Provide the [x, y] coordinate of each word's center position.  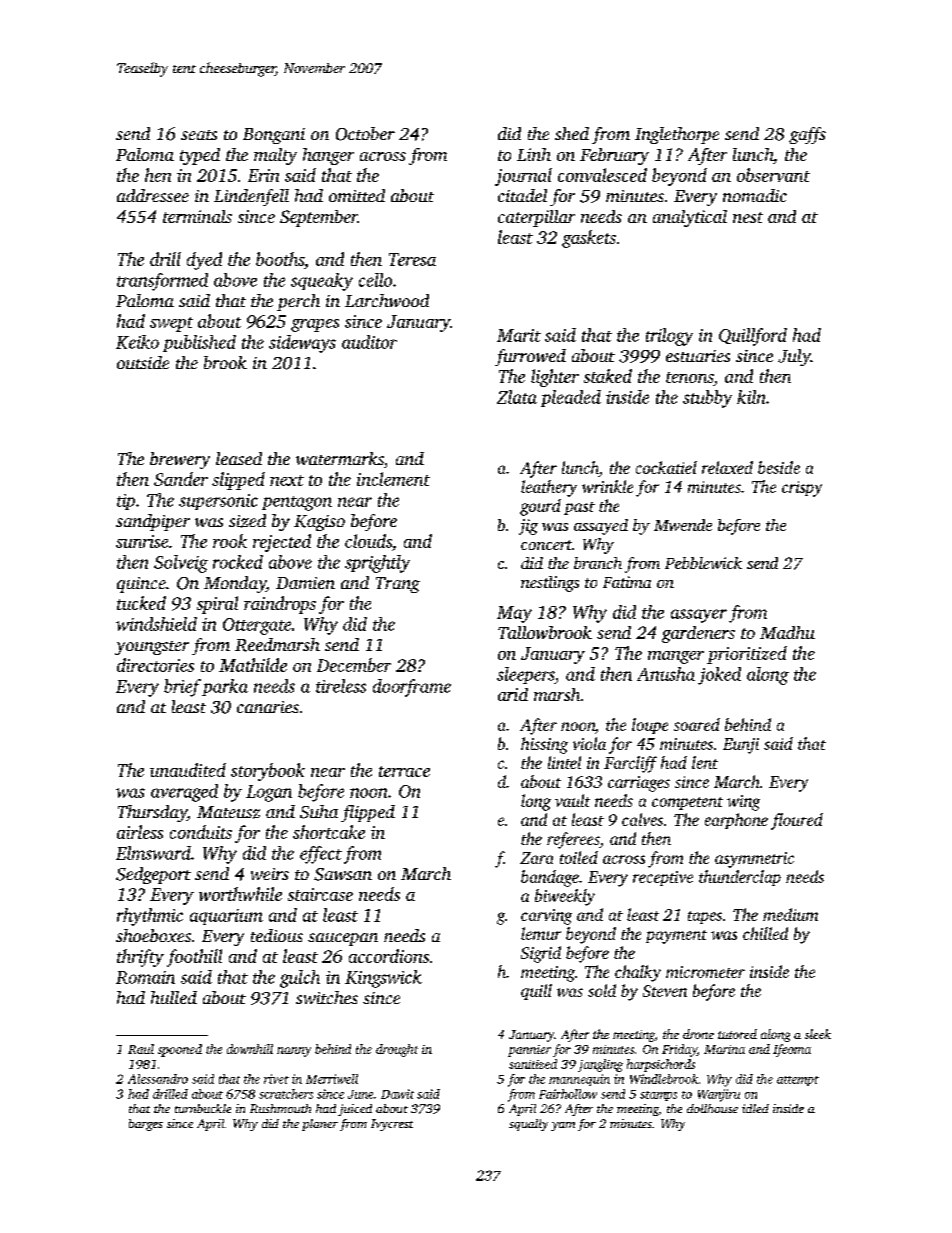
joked [719, 676]
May [514, 614]
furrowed [530, 357]
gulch [300, 979]
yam [563, 1126]
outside [143, 362]
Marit [519, 335]
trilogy [669, 337]
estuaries [698, 356]
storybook [268, 772]
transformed [162, 282]
